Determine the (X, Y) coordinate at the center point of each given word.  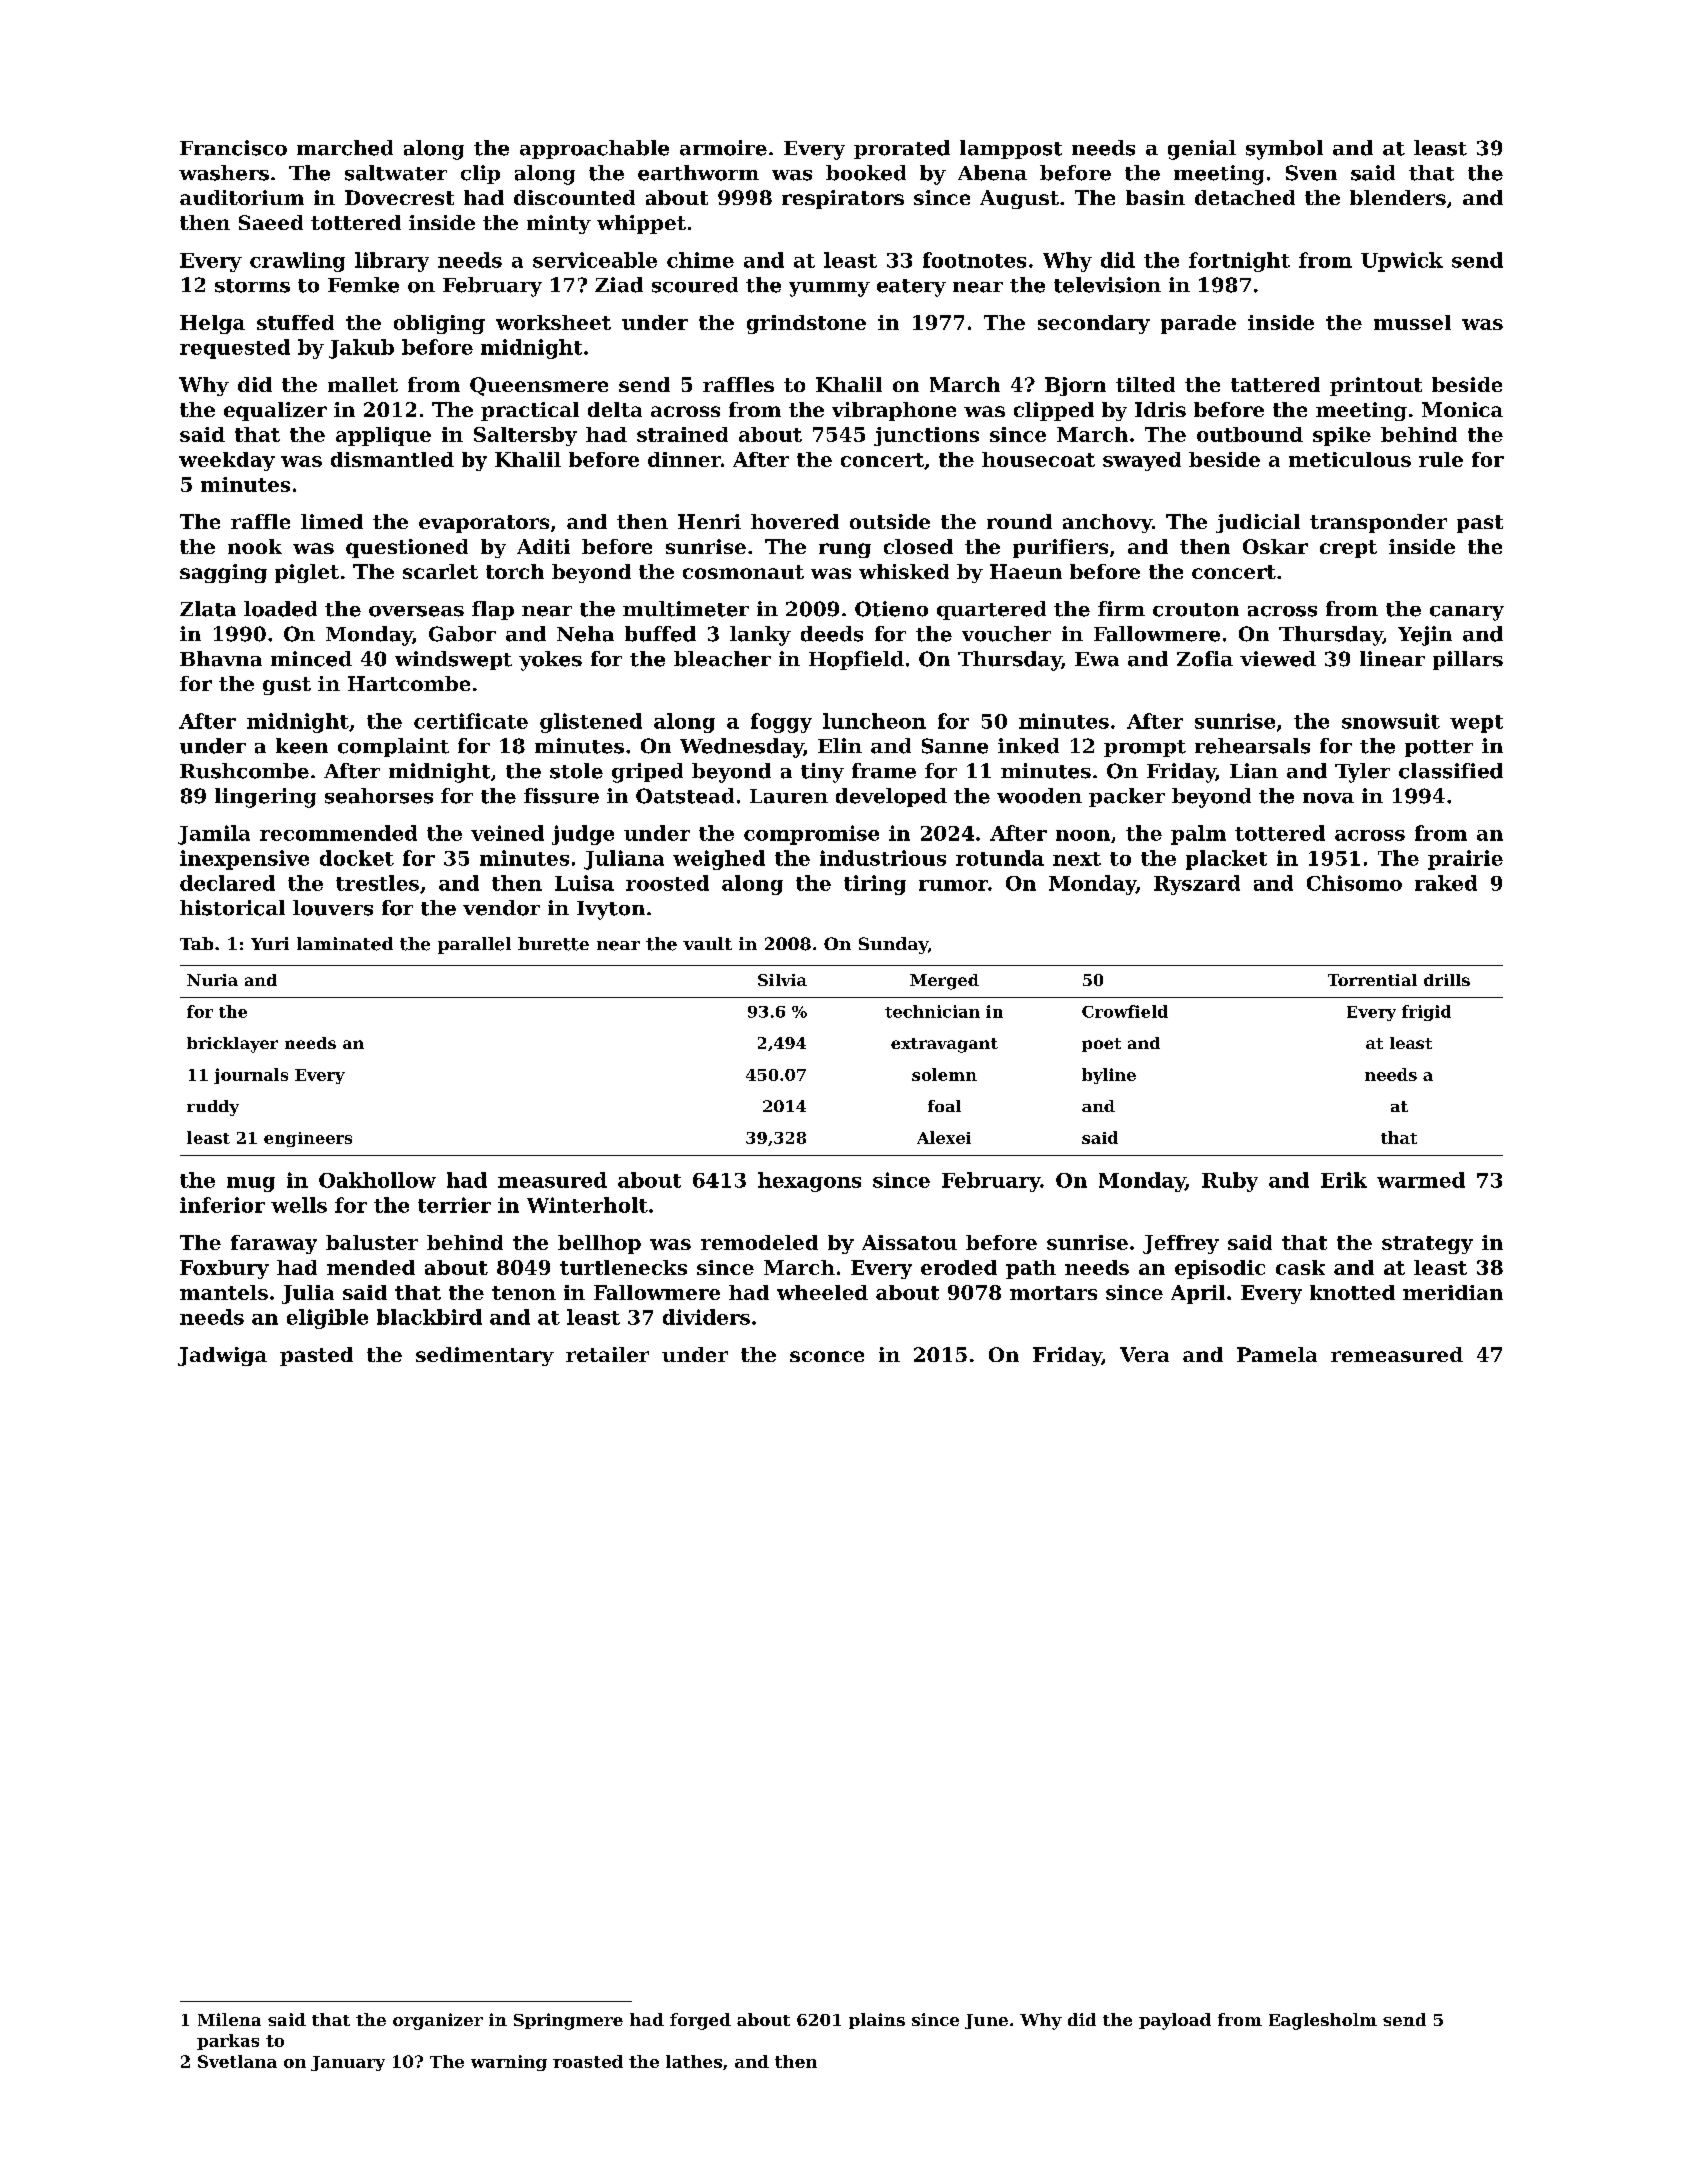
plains (877, 2021)
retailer (607, 1354)
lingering (265, 798)
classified (1451, 771)
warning (509, 2063)
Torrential (1372, 980)
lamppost (1011, 149)
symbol (1284, 150)
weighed (719, 860)
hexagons (809, 1182)
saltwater (396, 173)
